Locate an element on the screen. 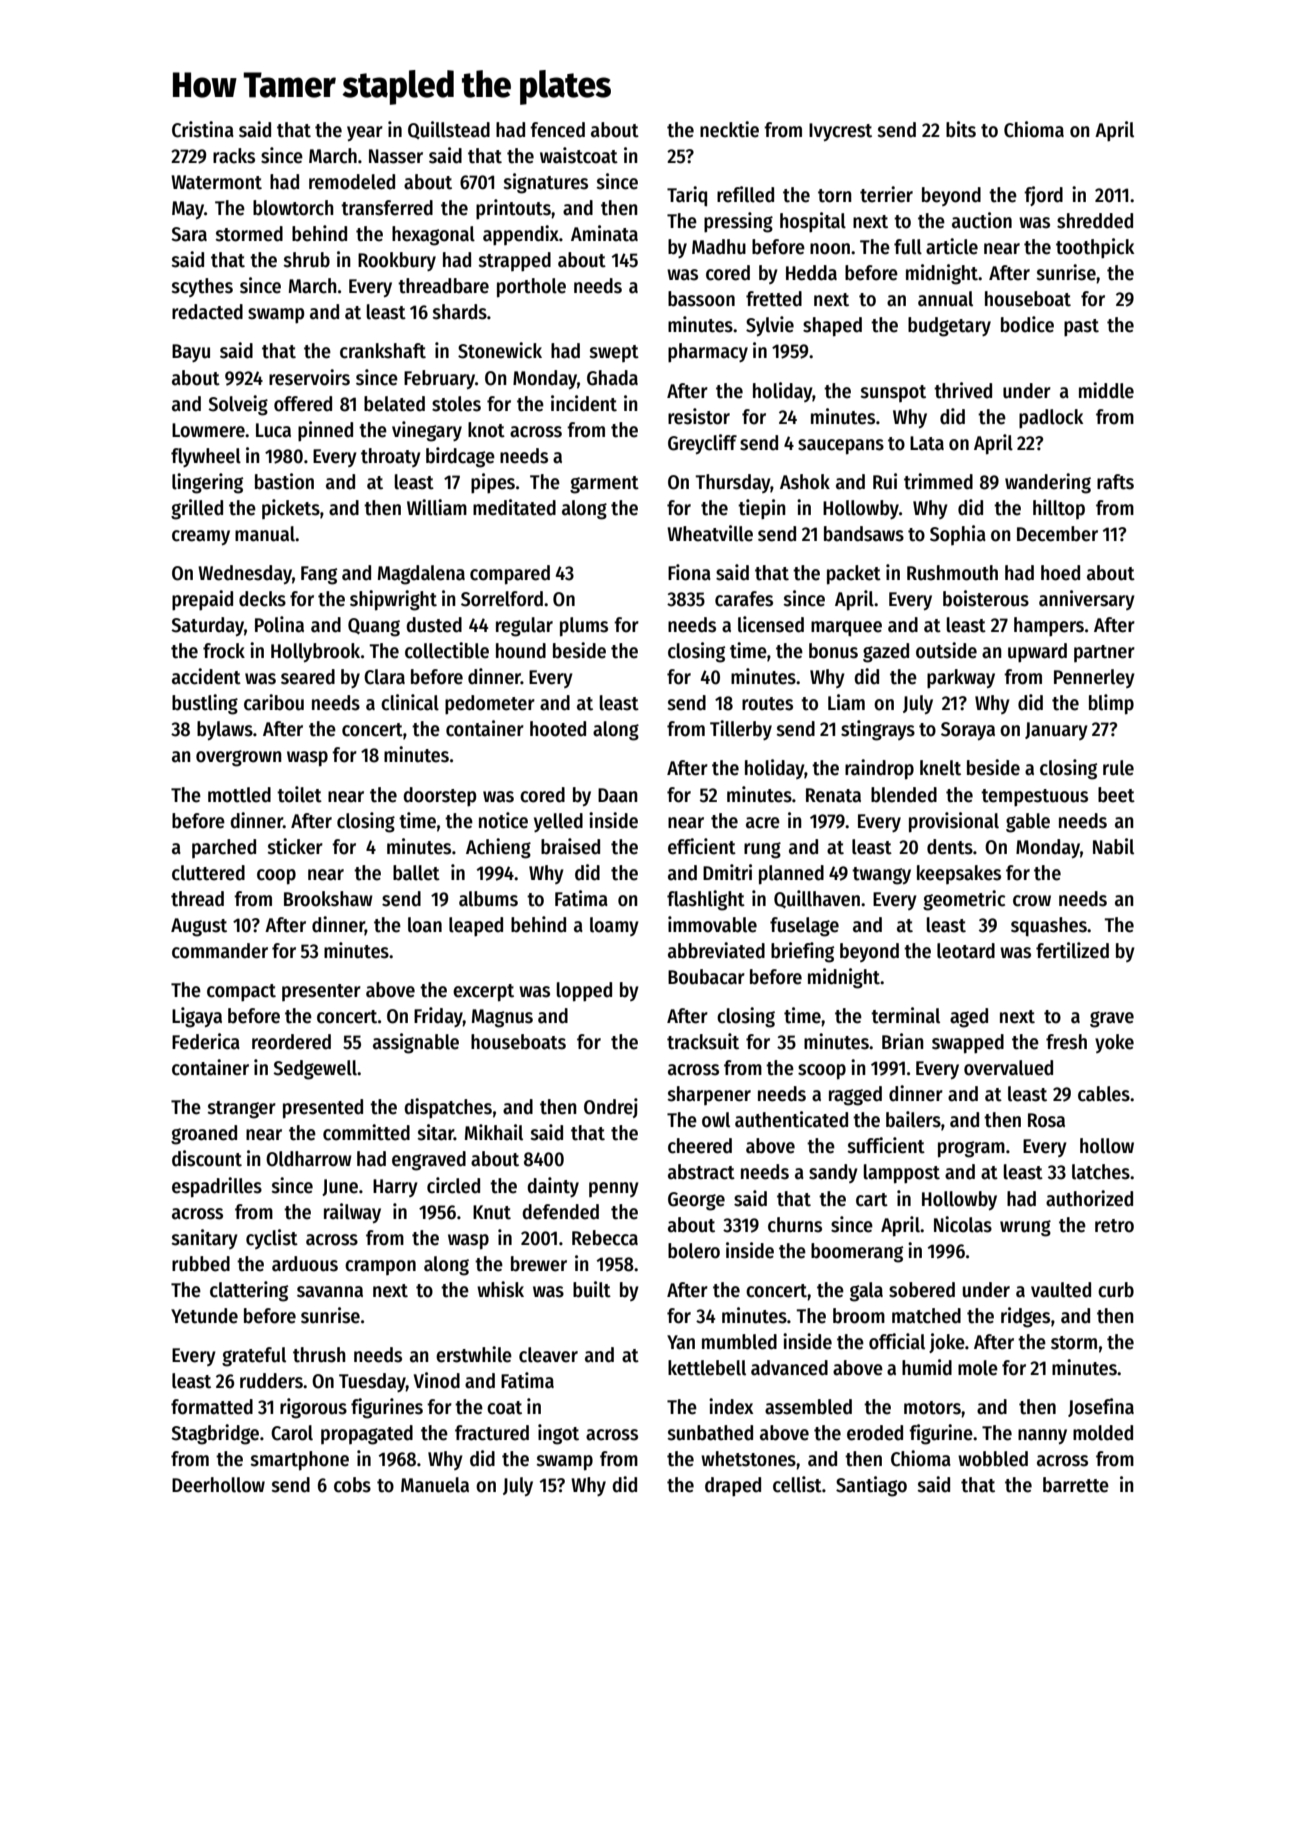 The height and width of the screenshot is (1847, 1306). lopped is located at coordinates (584, 992).
